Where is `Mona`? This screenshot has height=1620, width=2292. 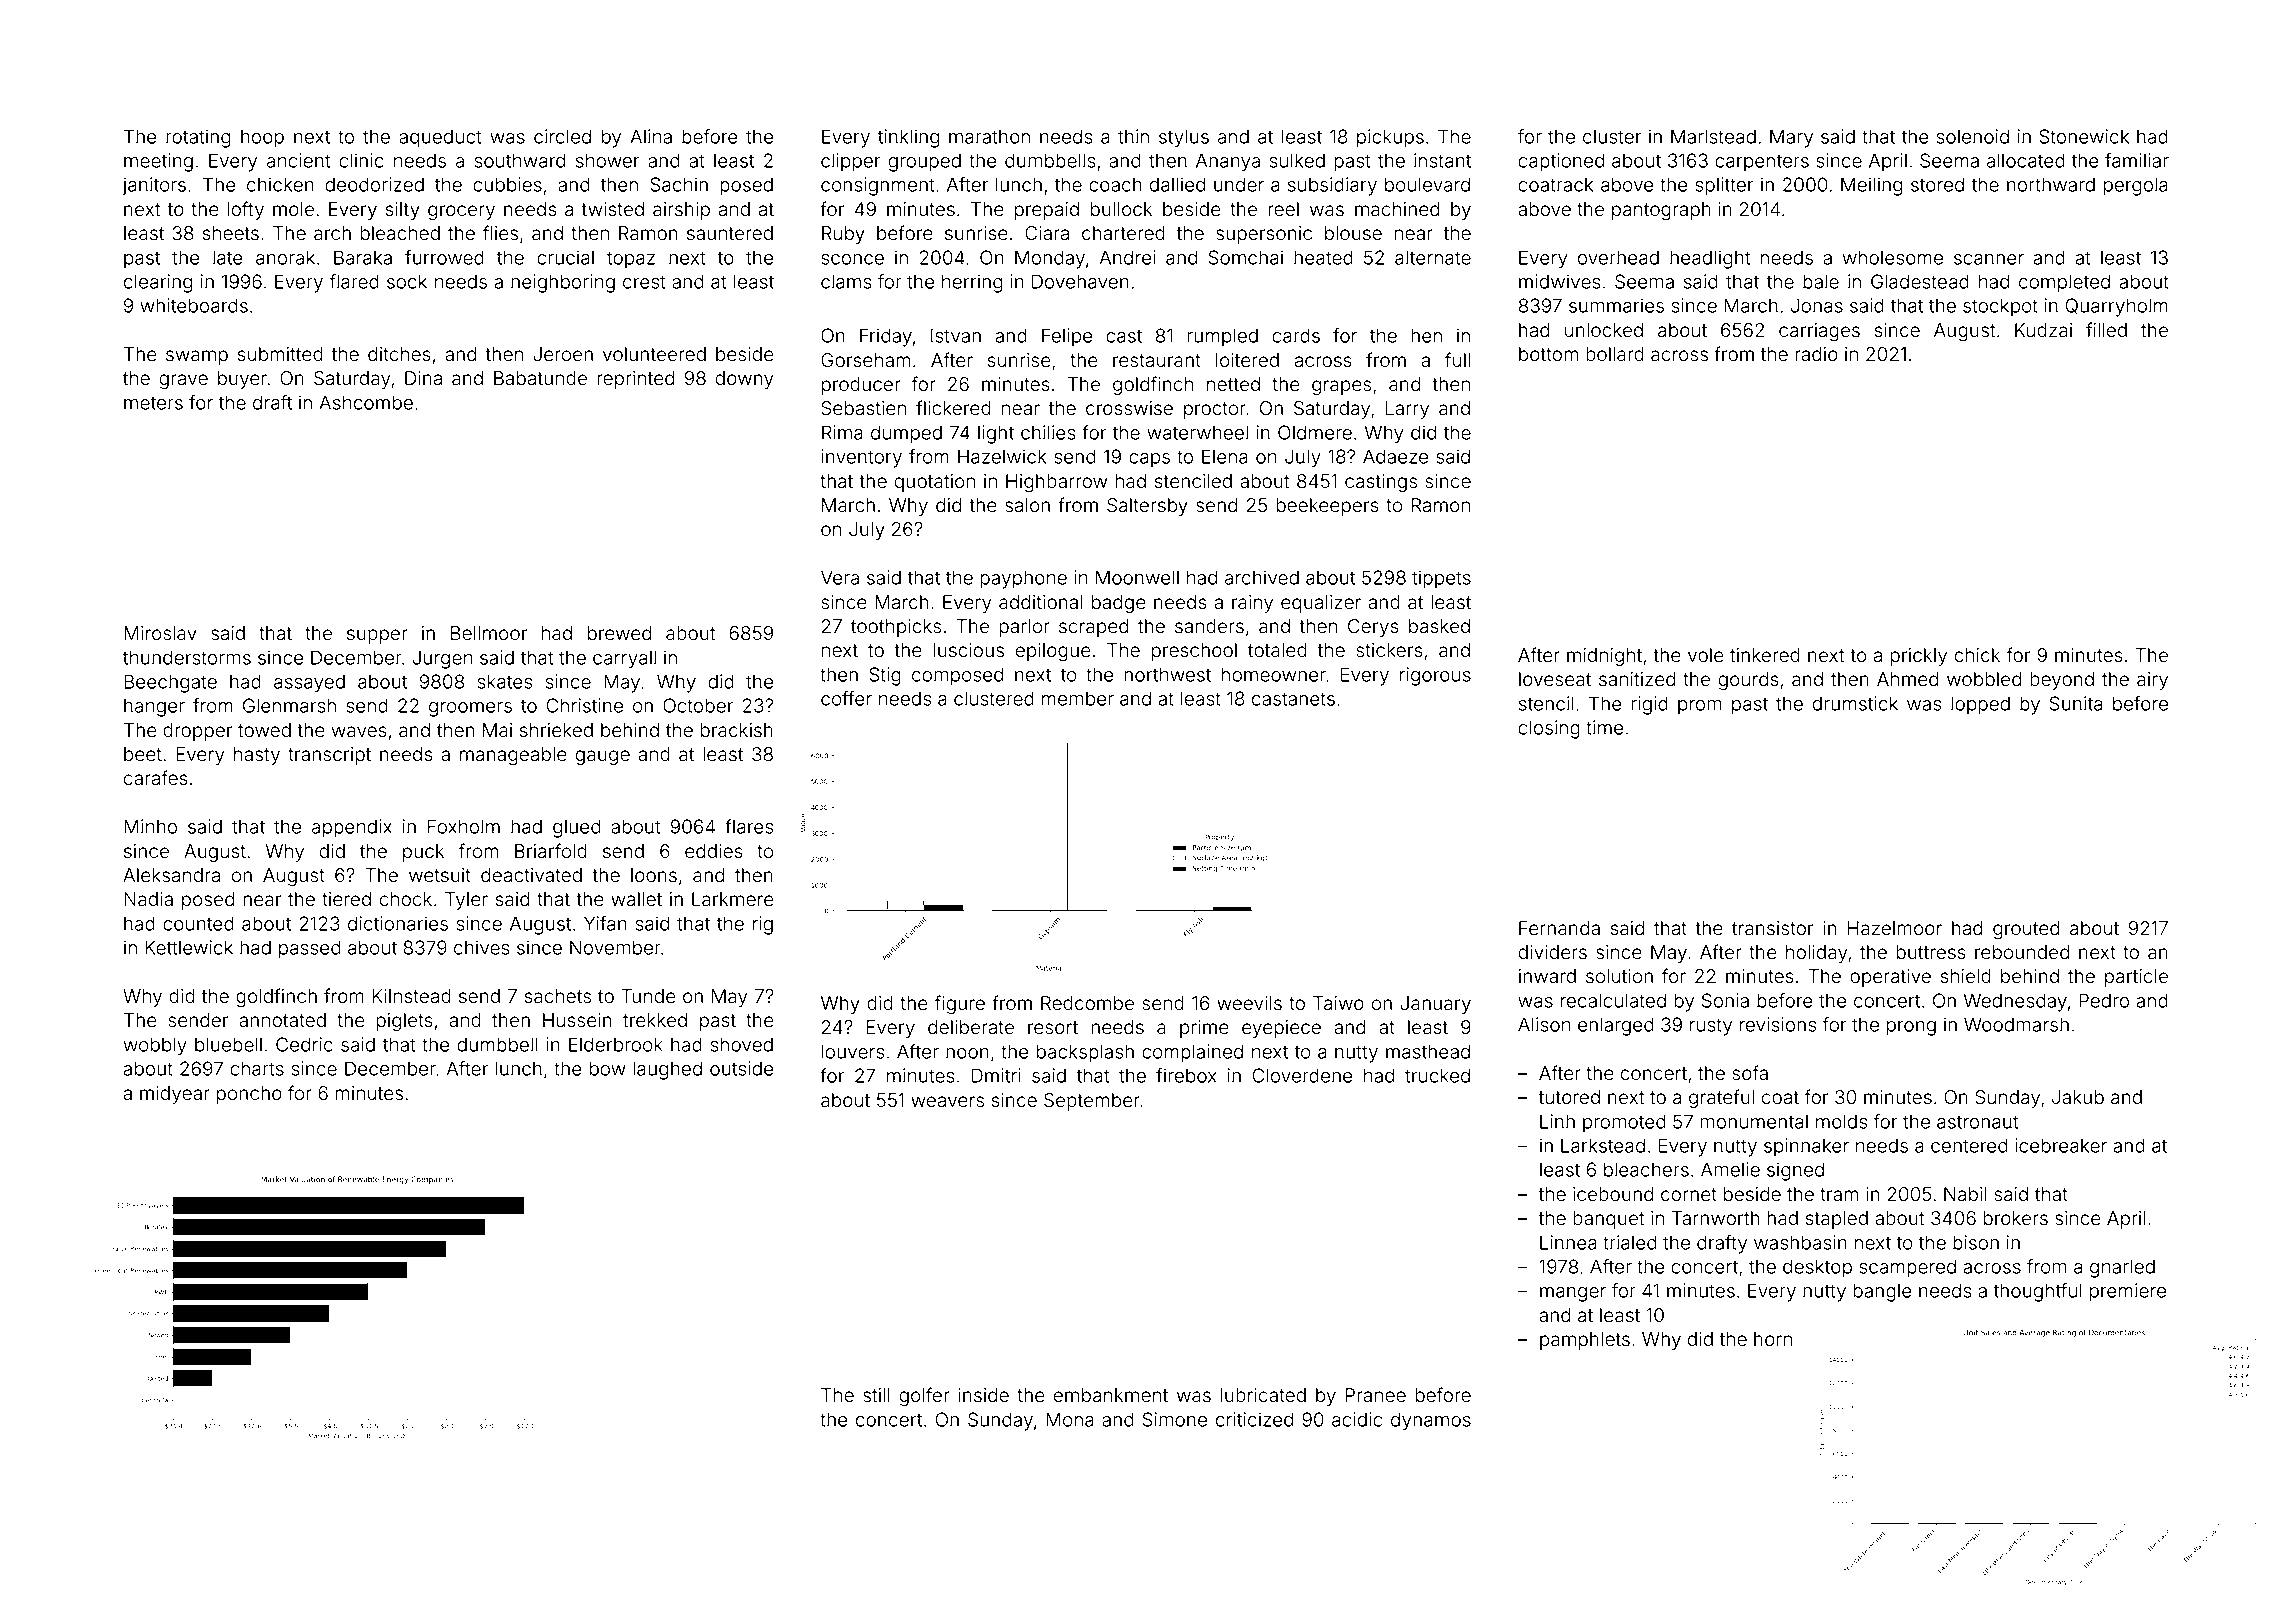
Mona is located at coordinates (1070, 1419).
